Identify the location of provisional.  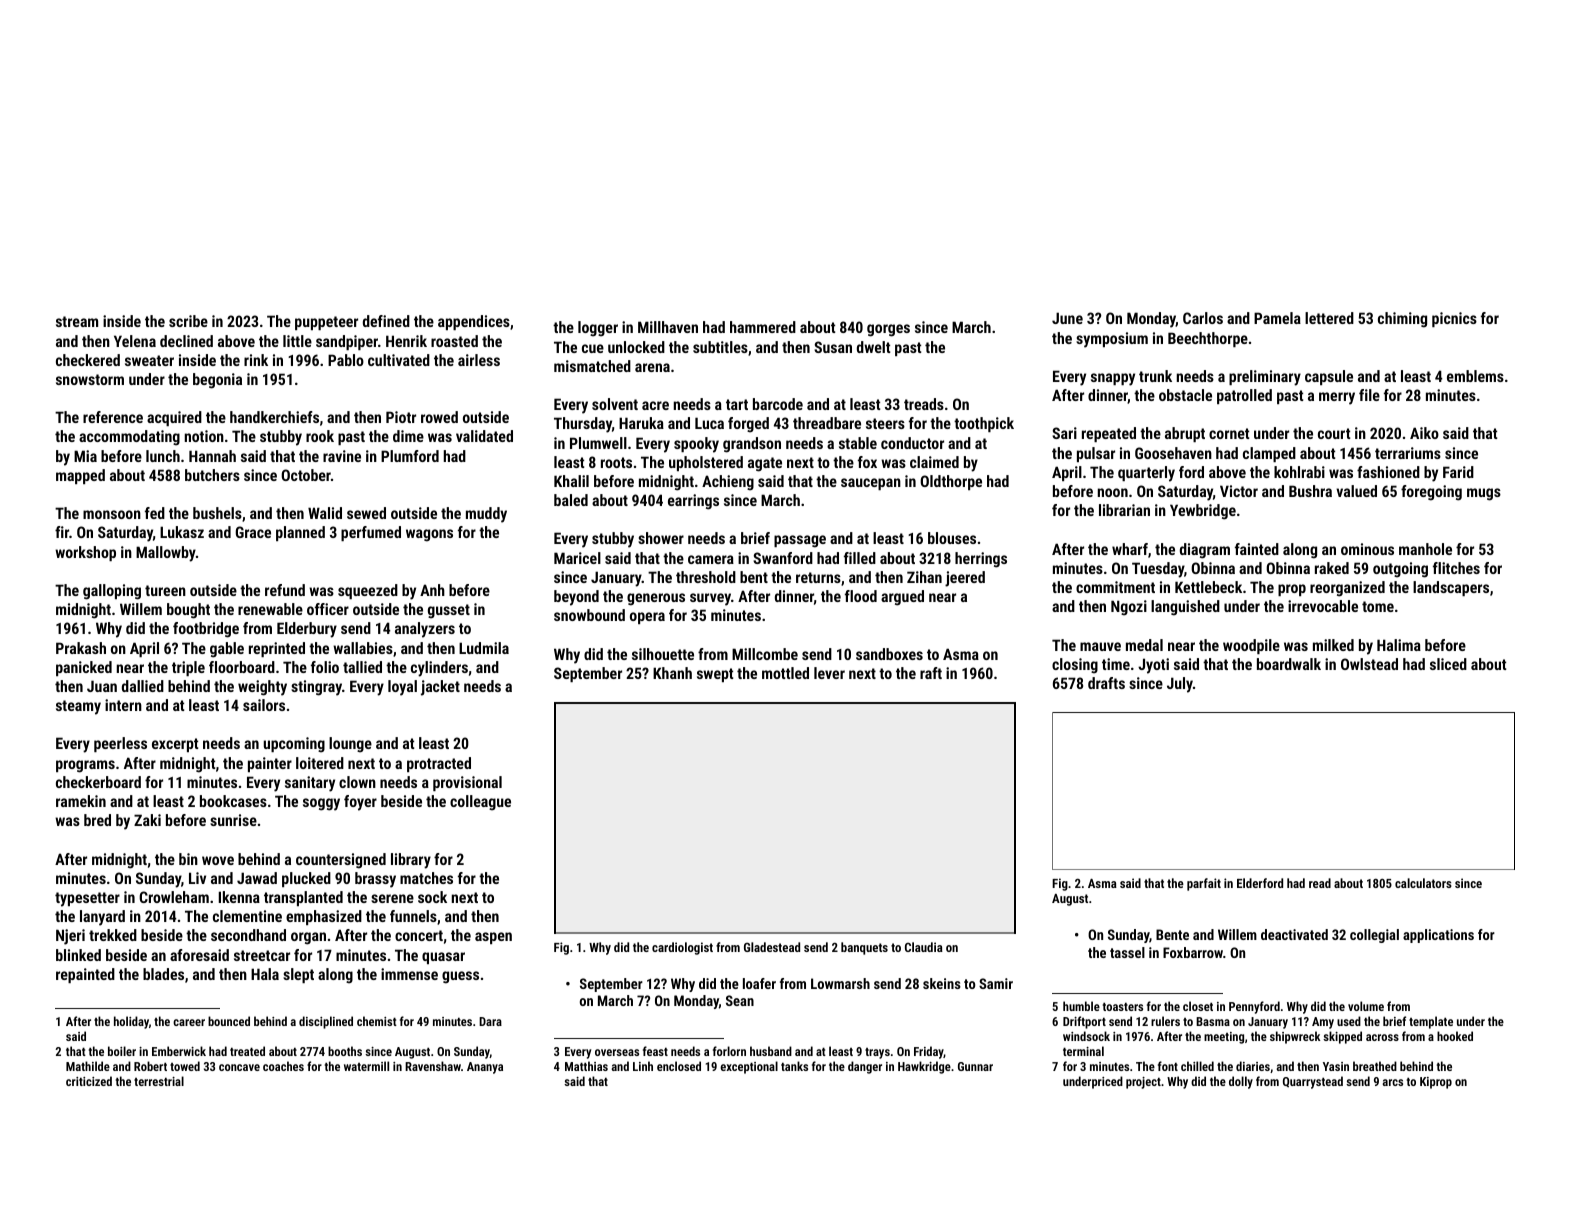
(467, 783).
